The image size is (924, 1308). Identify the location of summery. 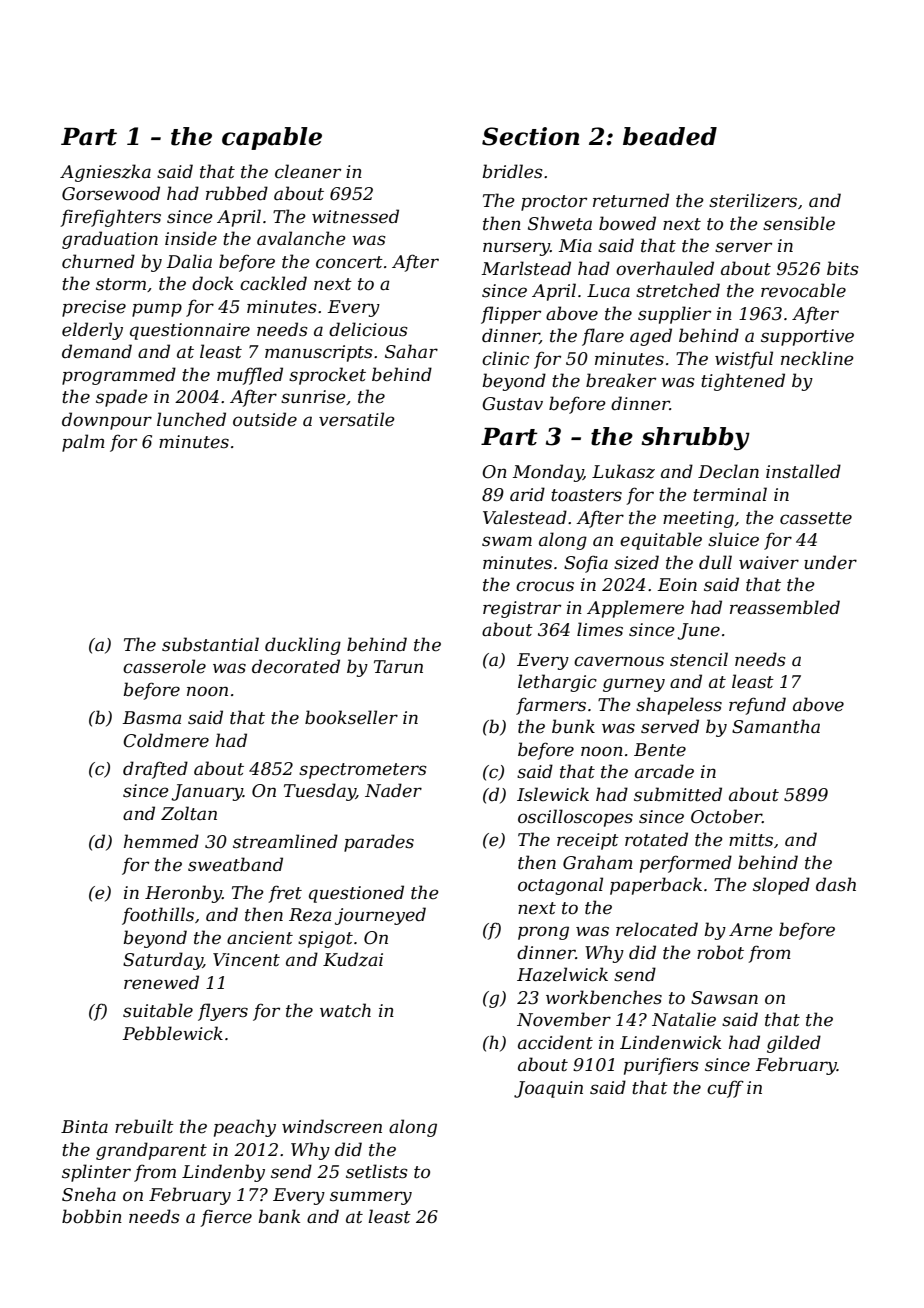
(371, 1198).
